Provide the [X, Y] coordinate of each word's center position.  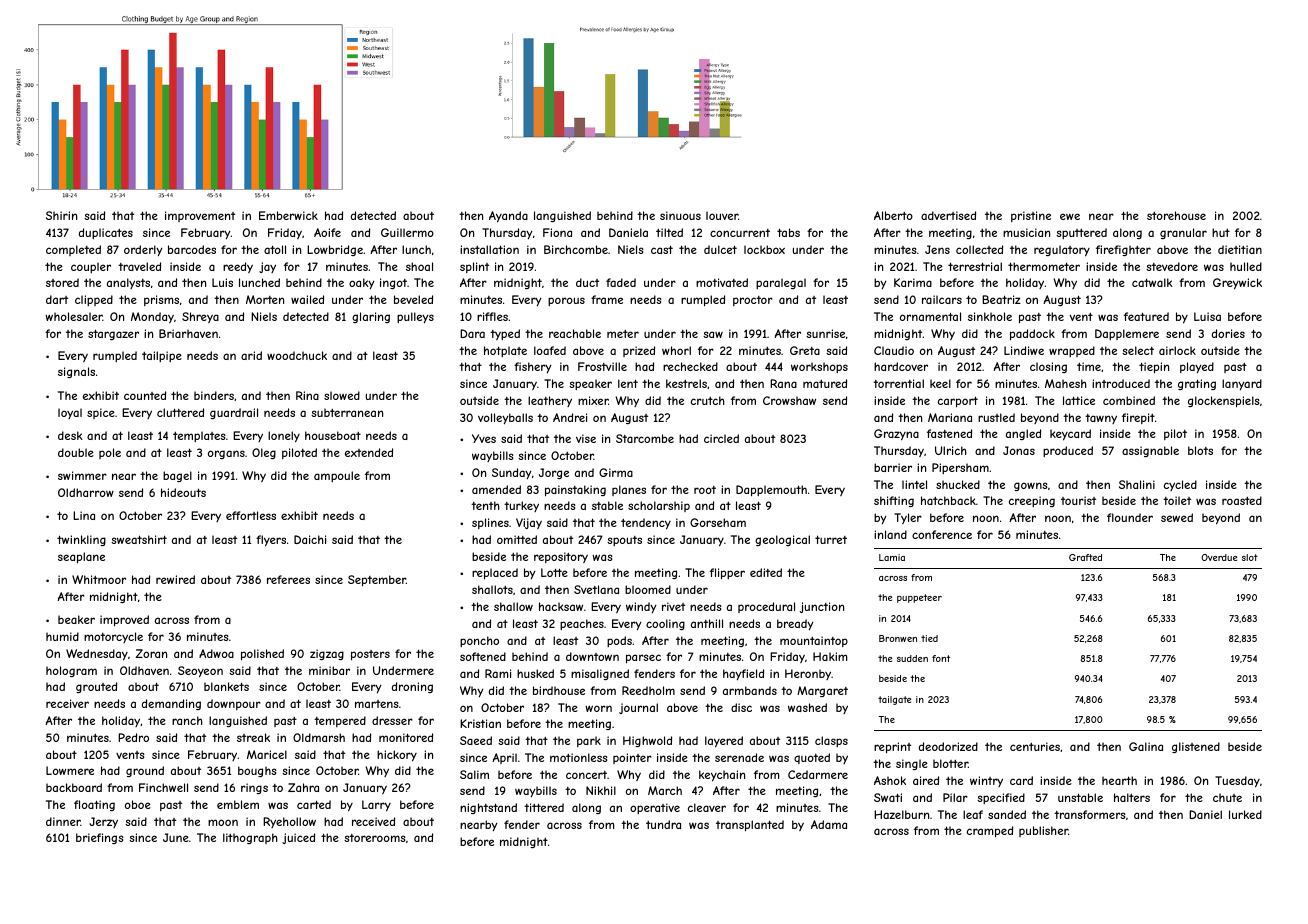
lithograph [250, 838]
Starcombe [645, 438]
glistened [1196, 747]
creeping [1032, 501]
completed [73, 250]
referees [288, 579]
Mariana [950, 417]
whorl [676, 350]
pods [619, 641]
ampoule [337, 476]
